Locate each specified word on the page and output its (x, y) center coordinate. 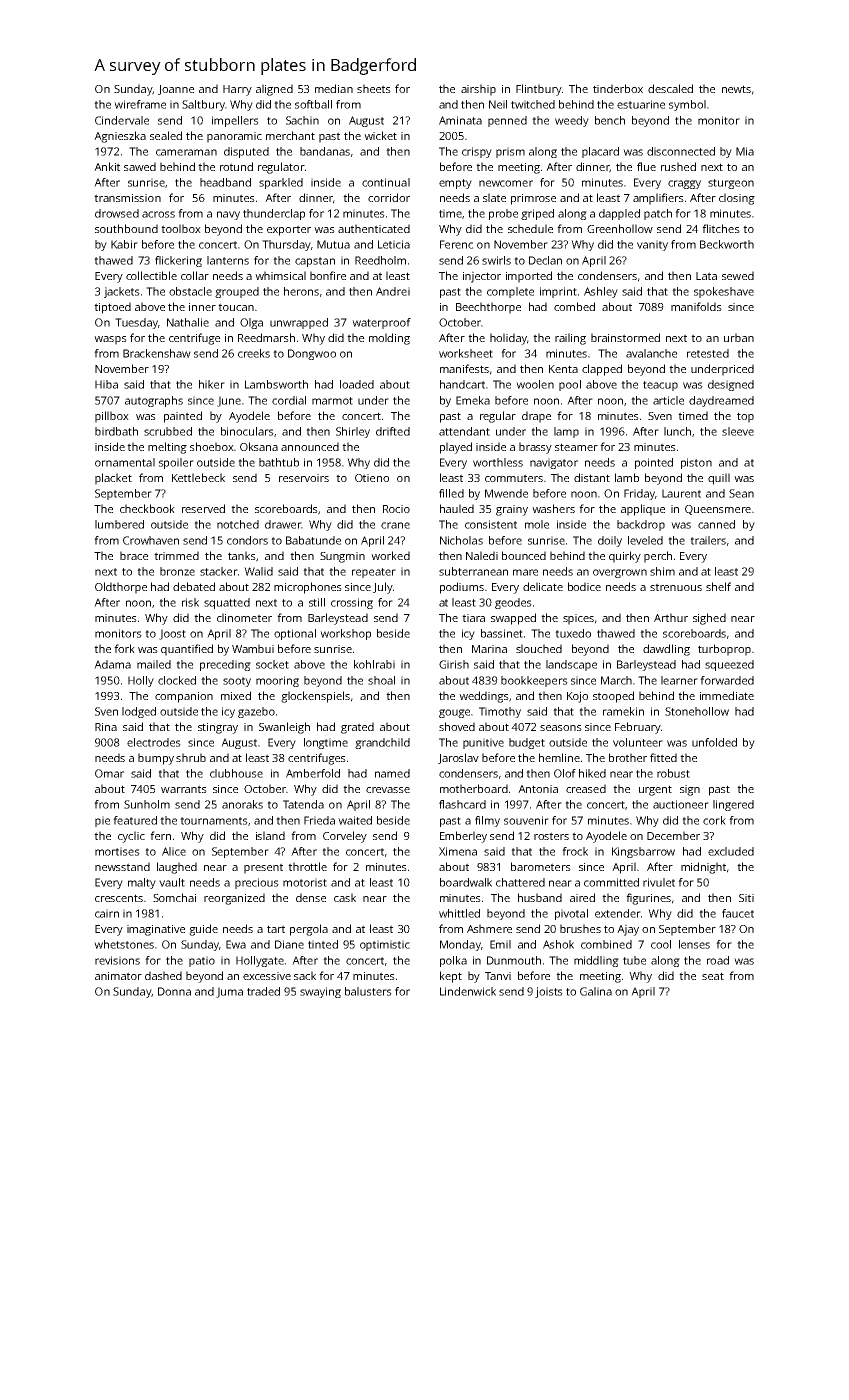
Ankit (107, 166)
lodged (139, 712)
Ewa (236, 944)
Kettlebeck (198, 477)
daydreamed (721, 401)
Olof (565, 773)
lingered (733, 805)
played (456, 448)
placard (600, 152)
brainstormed (625, 337)
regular (498, 417)
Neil (498, 104)
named (392, 773)
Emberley (463, 837)
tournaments (214, 821)
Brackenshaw (157, 353)
